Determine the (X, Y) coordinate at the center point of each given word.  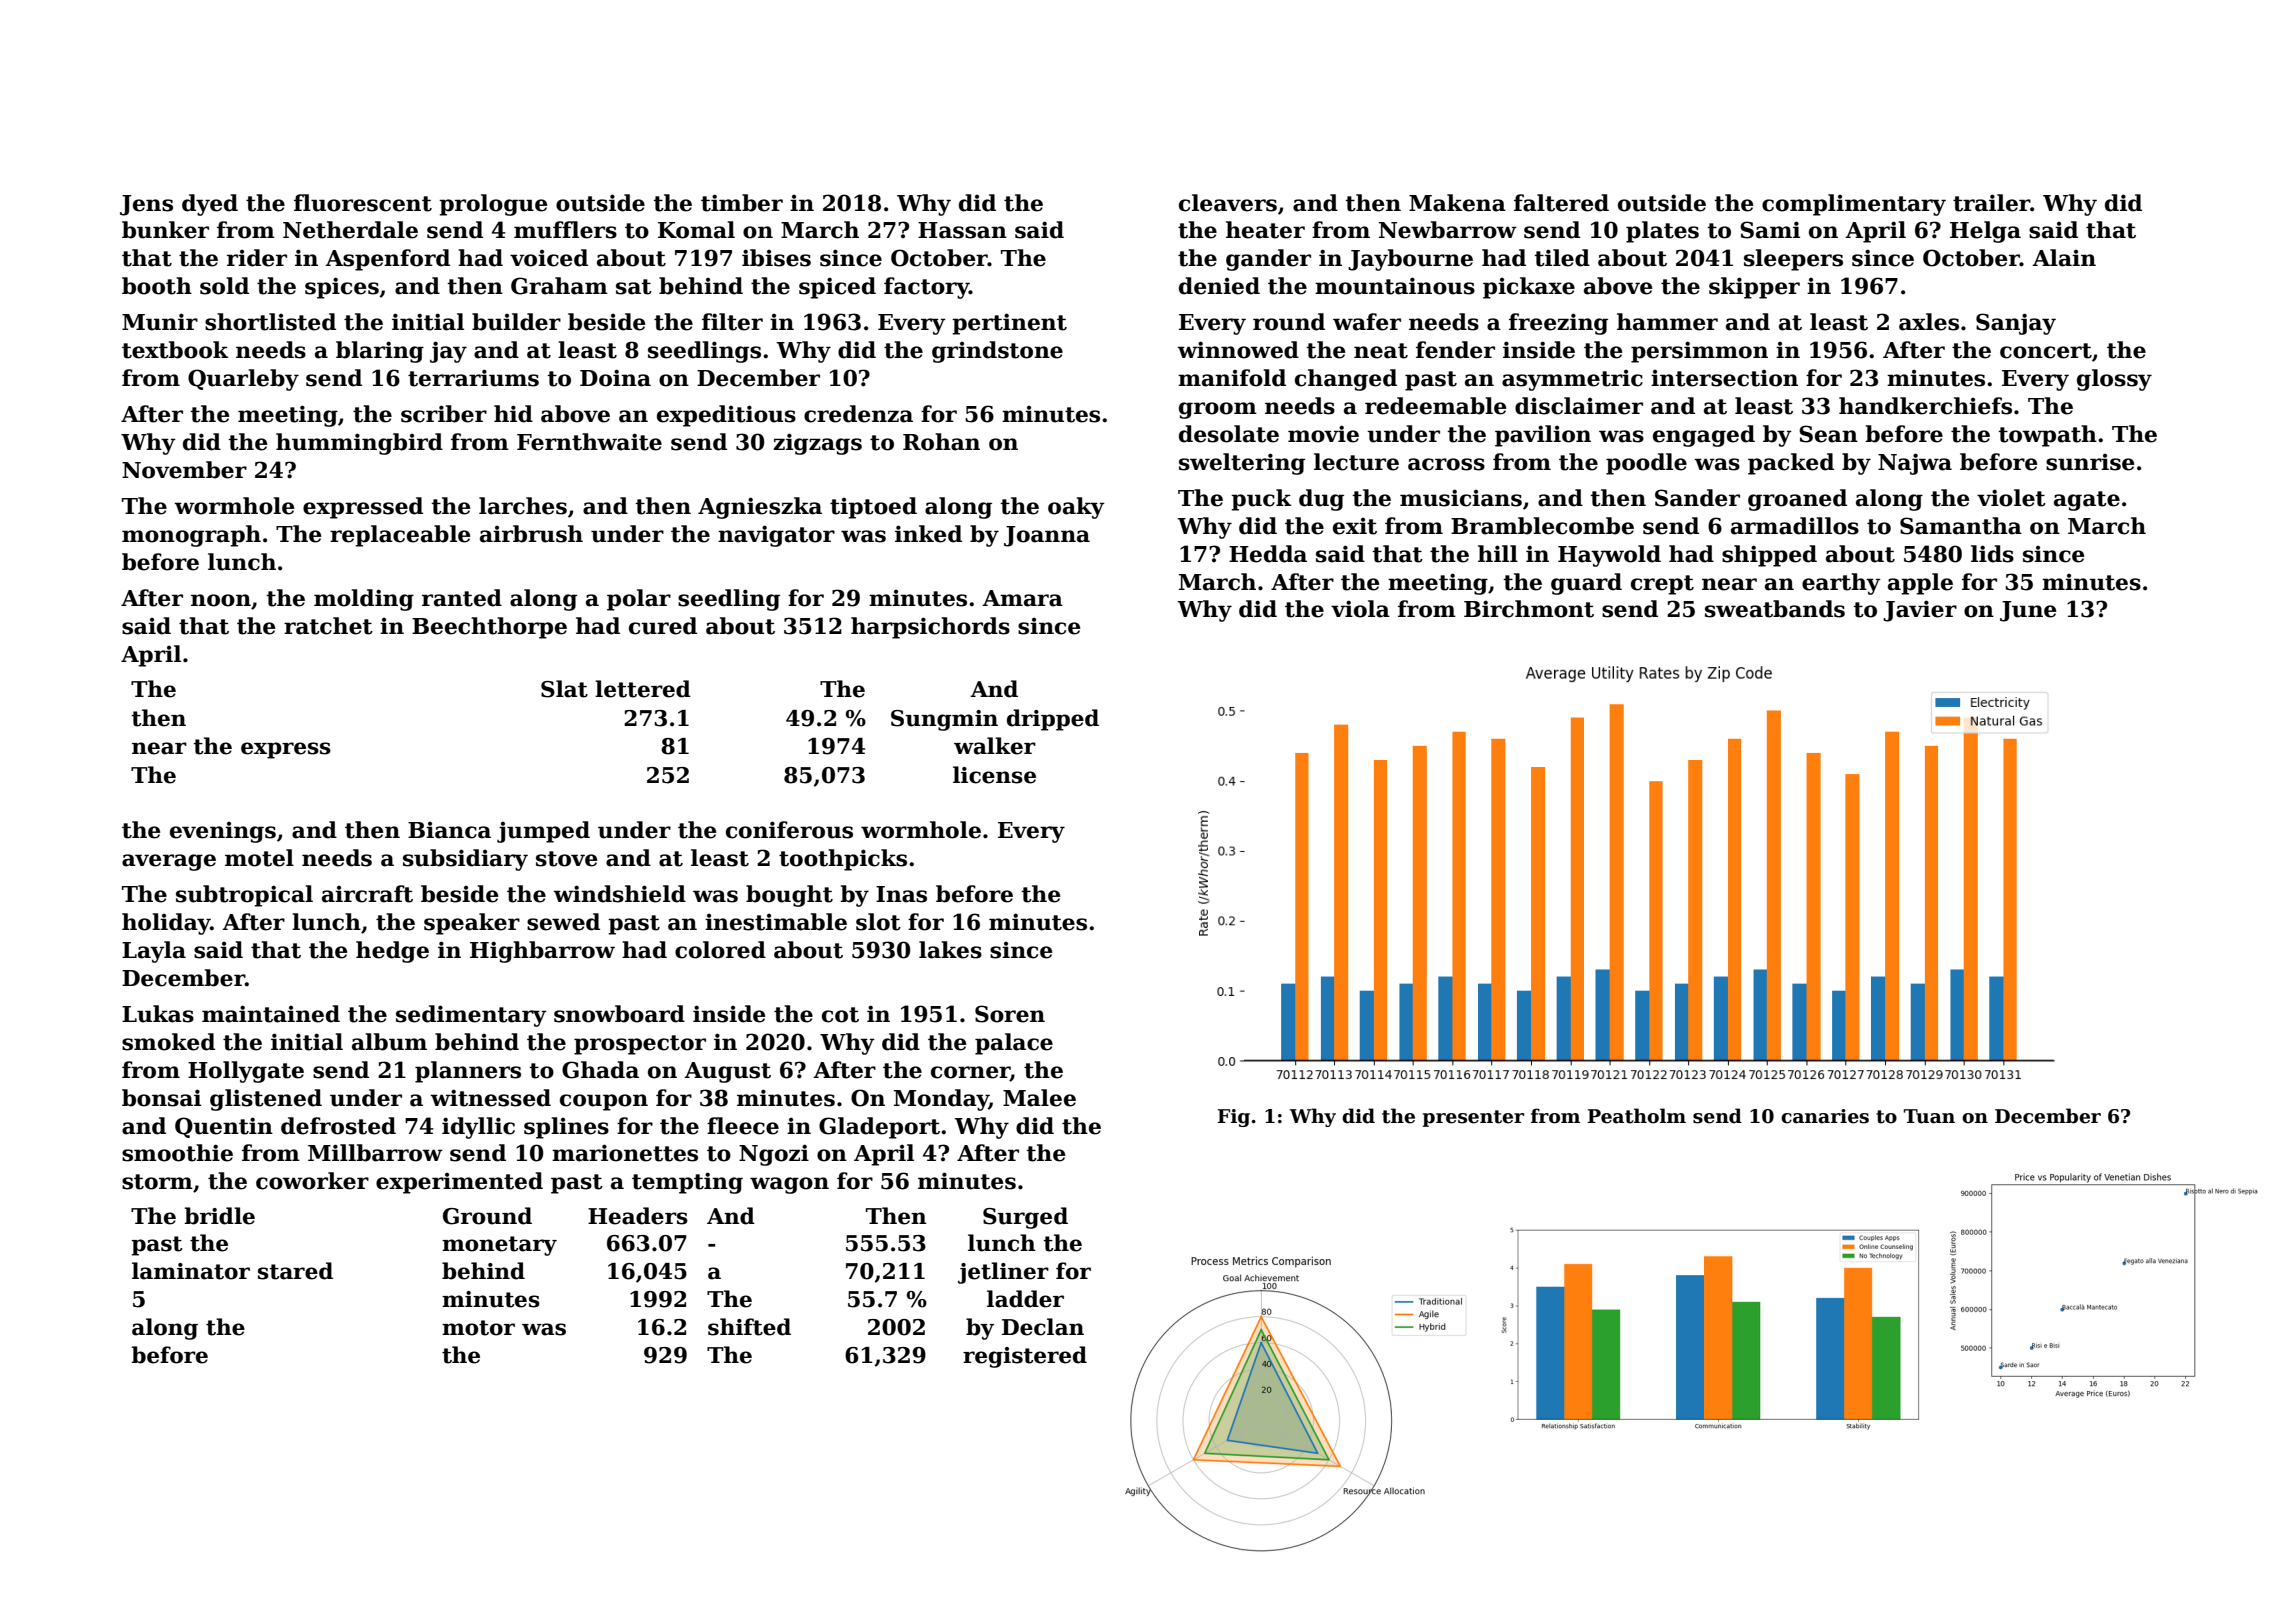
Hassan (962, 230)
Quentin (224, 1127)
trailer (1991, 203)
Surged (1025, 1218)
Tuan (1929, 1116)
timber (742, 203)
